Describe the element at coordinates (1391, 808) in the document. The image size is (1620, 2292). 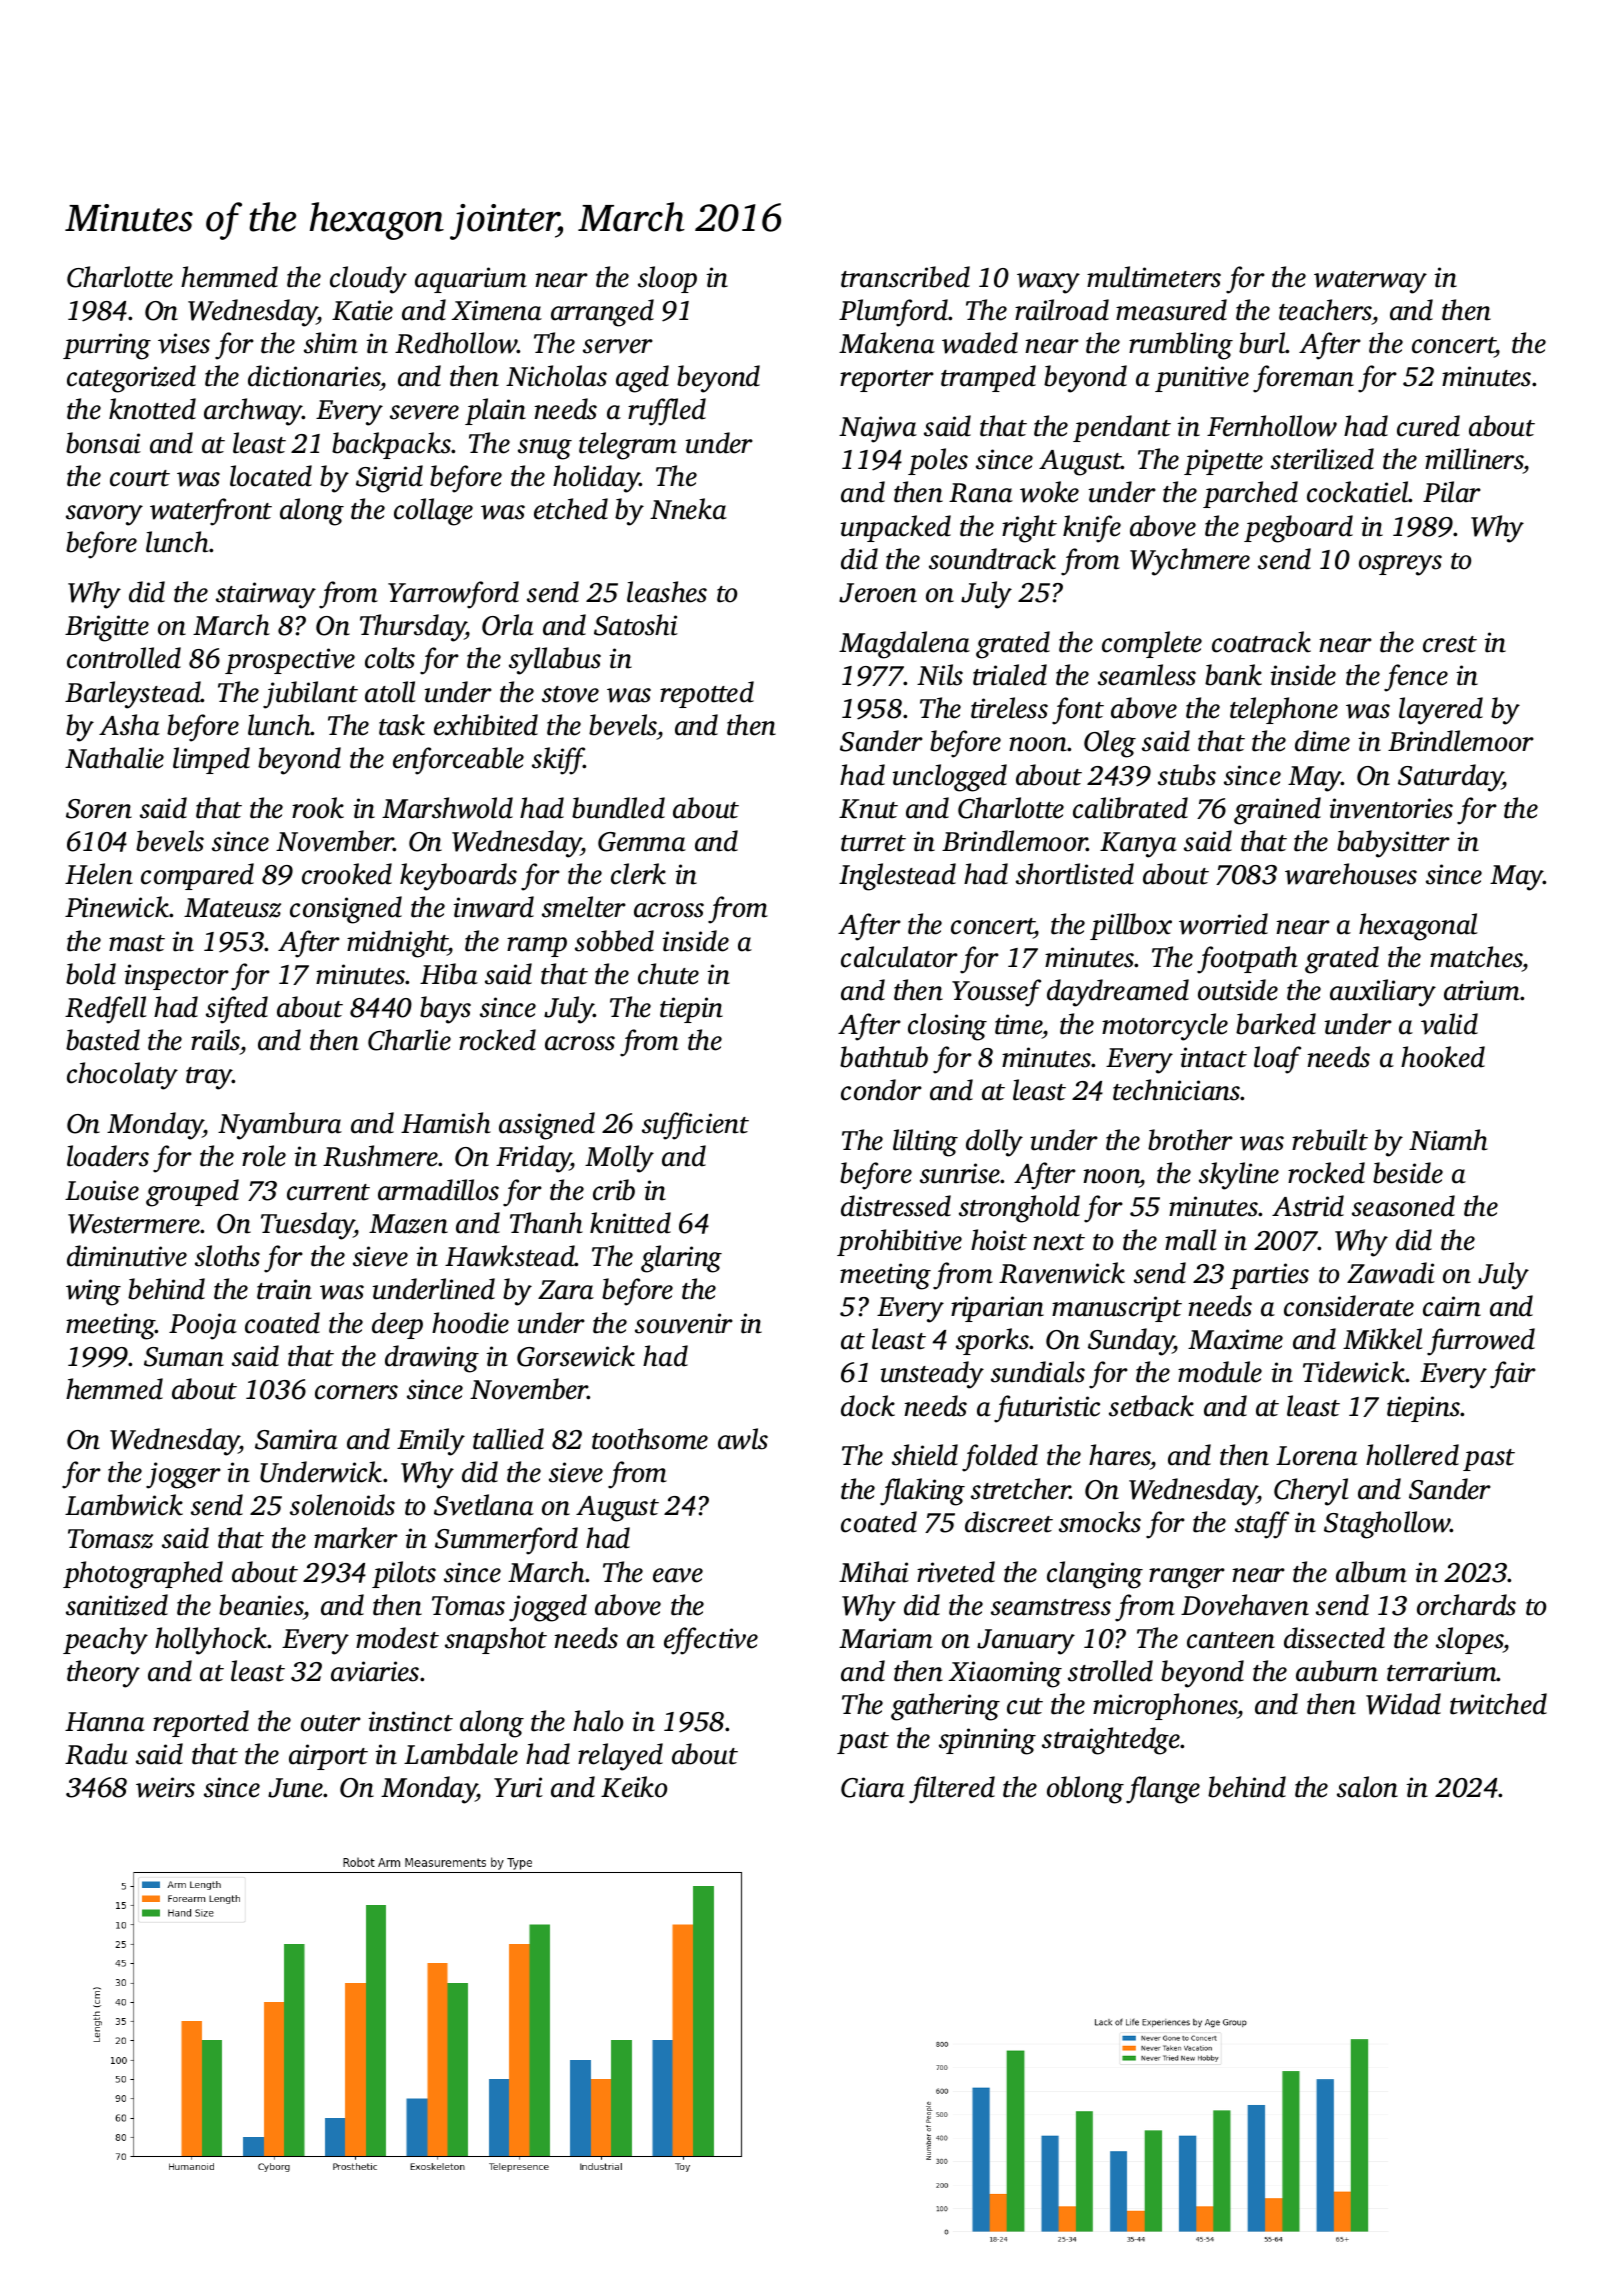
I see `inventories` at that location.
